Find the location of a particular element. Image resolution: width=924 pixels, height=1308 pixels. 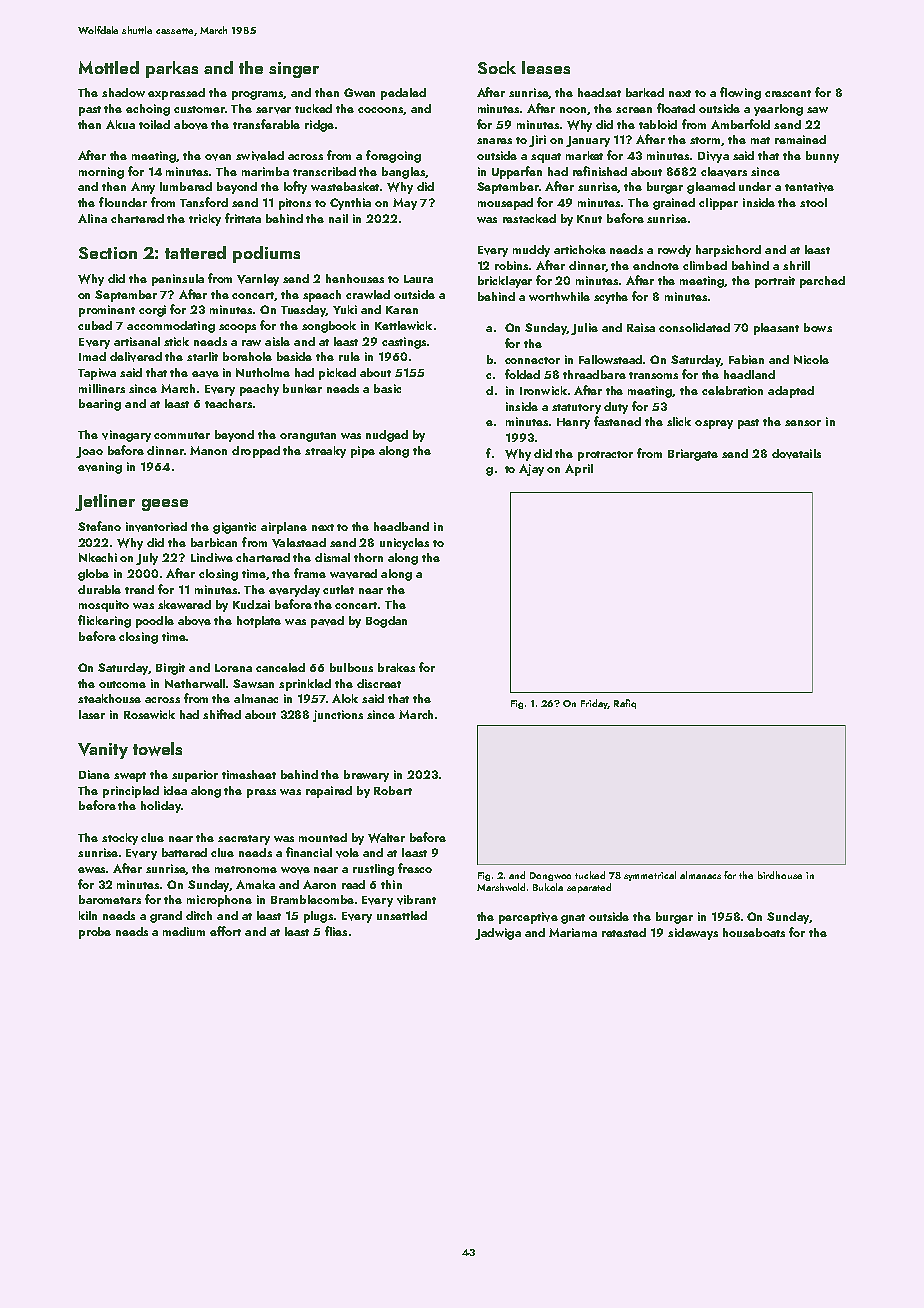

leases is located at coordinates (546, 67).
